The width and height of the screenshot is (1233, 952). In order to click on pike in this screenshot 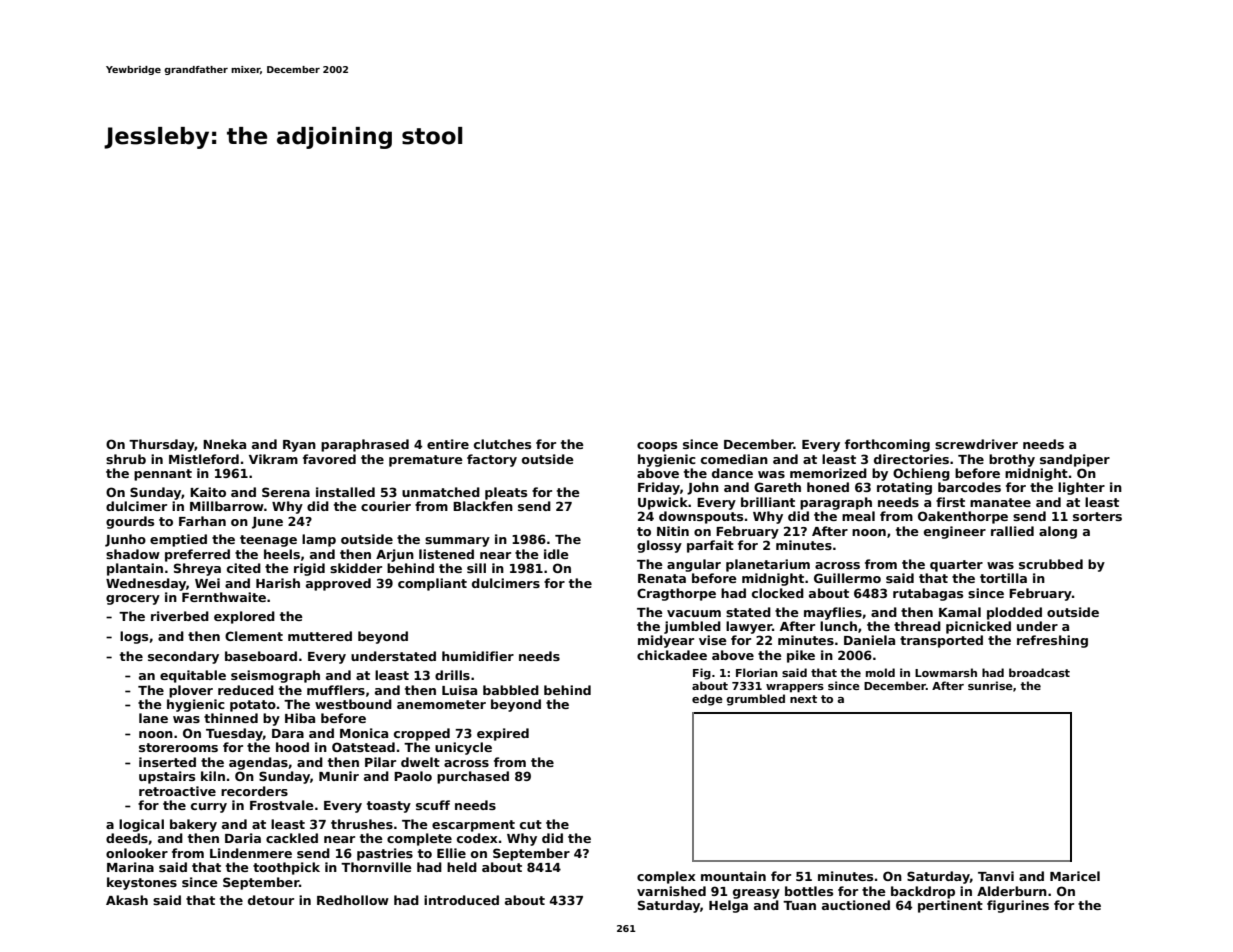, I will do `click(801, 656)`.
